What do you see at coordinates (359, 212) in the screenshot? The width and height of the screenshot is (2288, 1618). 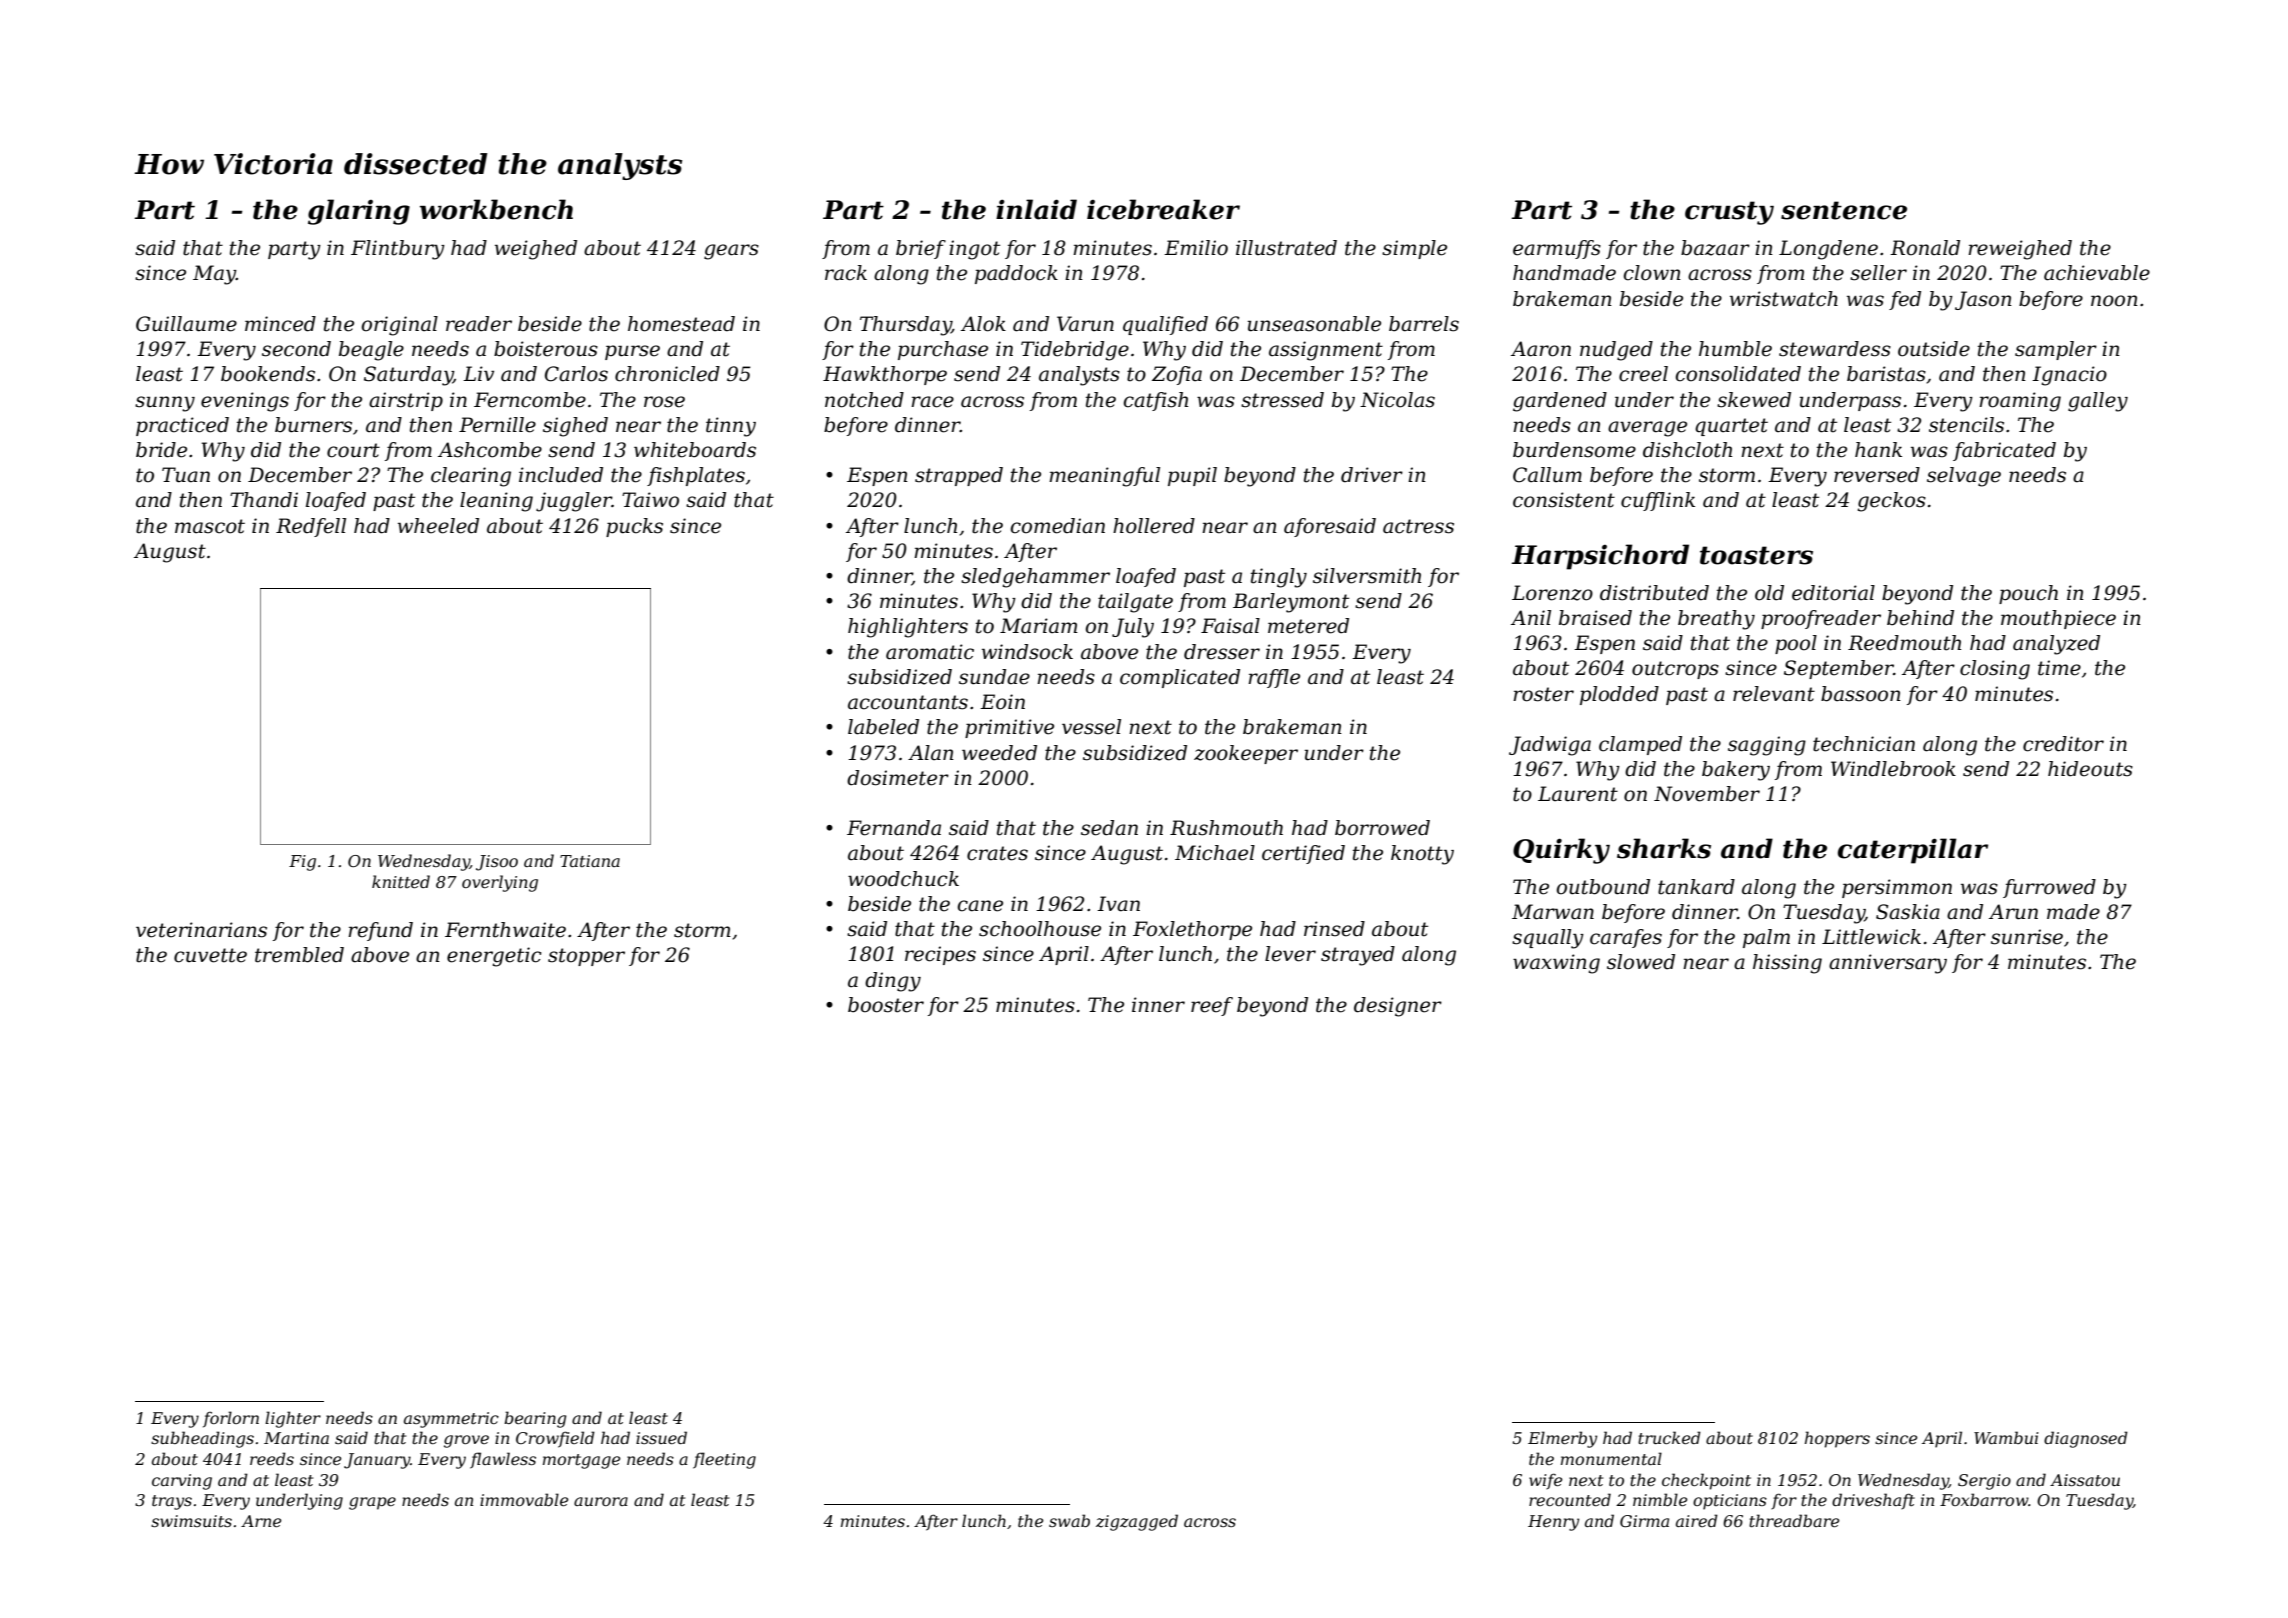 I see `glaring` at bounding box center [359, 212].
